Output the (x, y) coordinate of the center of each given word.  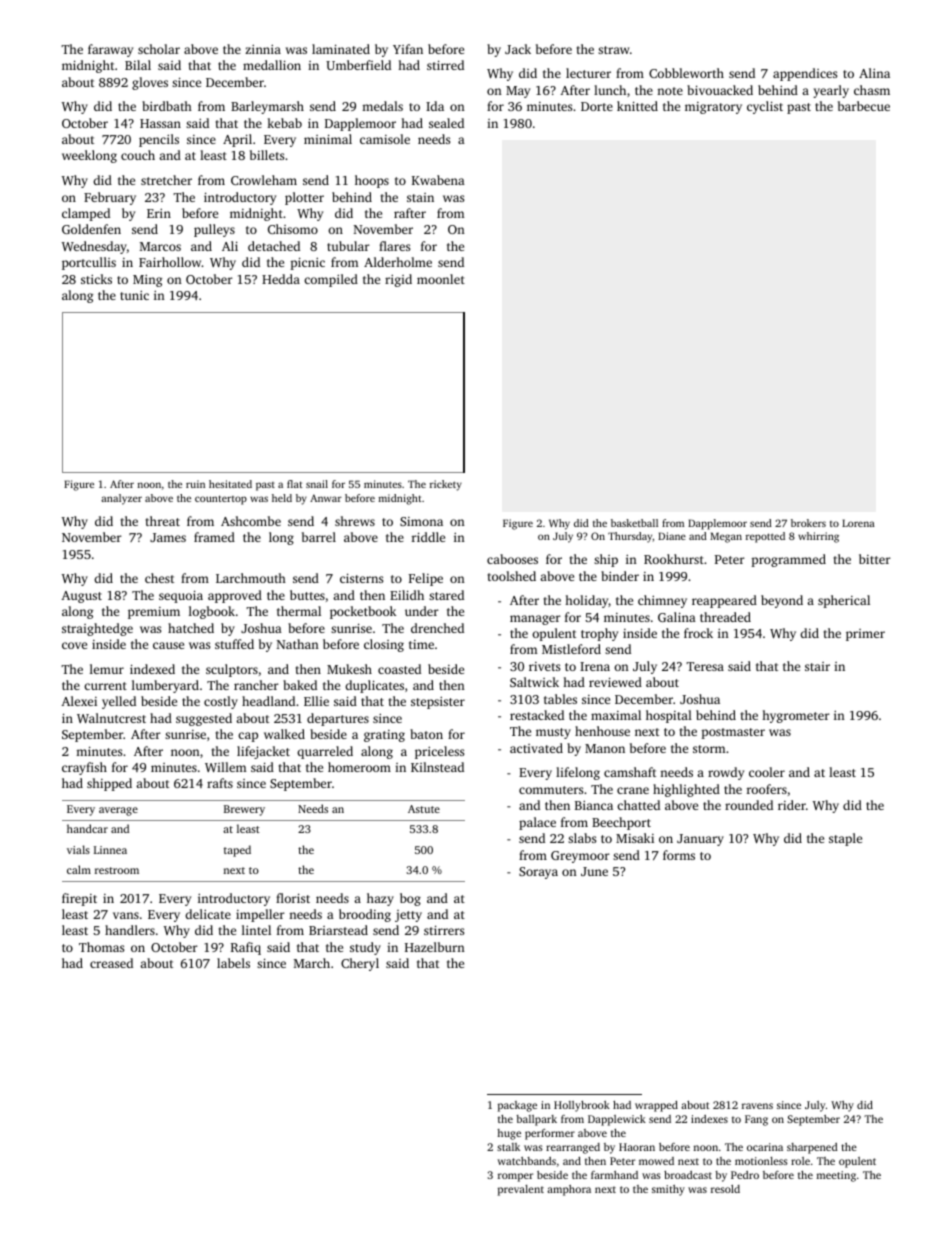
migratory (713, 108)
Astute (424, 809)
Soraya (538, 873)
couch (138, 155)
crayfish (84, 768)
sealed (446, 123)
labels (233, 963)
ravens (757, 1106)
